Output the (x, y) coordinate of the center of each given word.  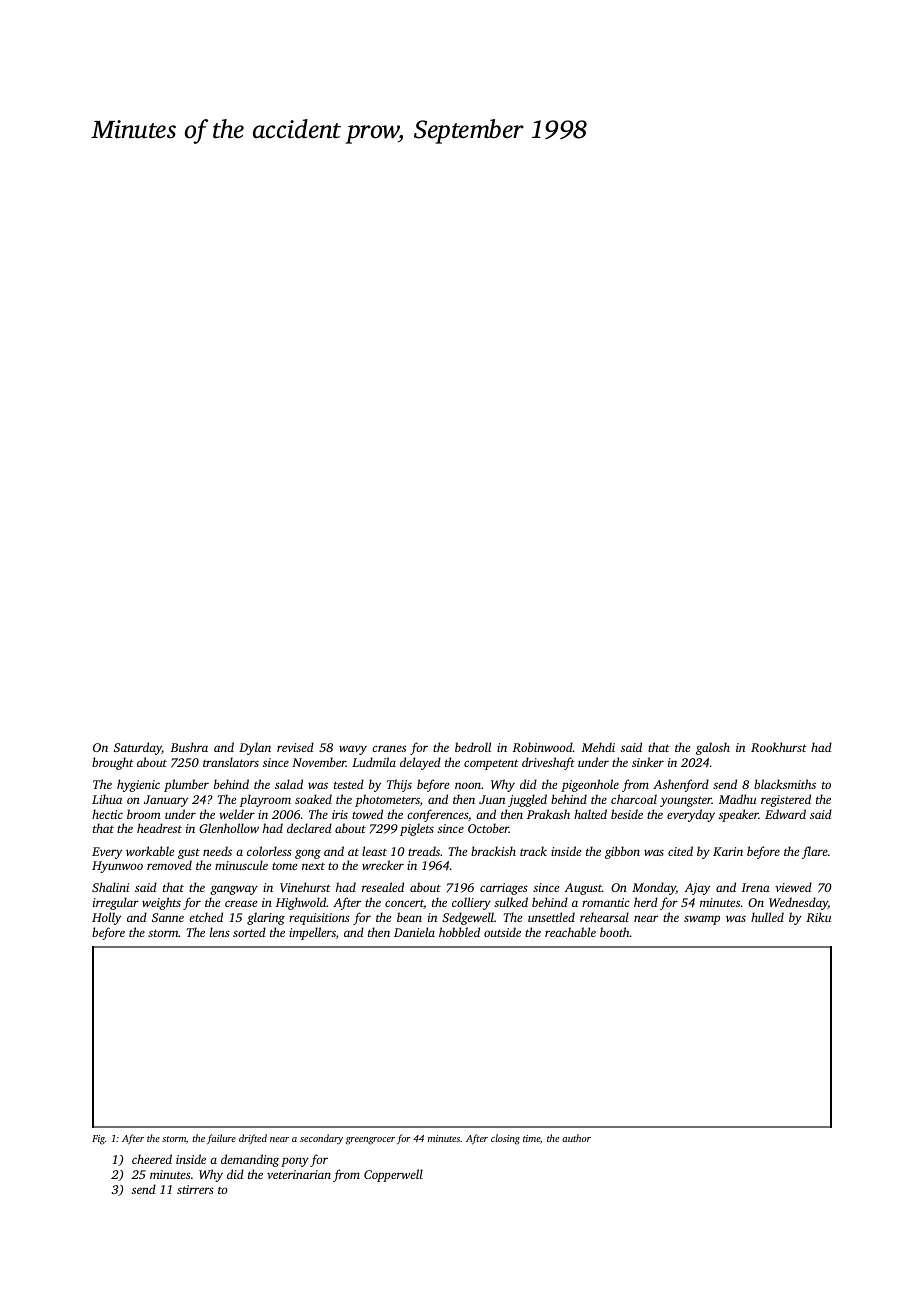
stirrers (195, 1189)
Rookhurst (779, 747)
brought (113, 763)
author (576, 1138)
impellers (312, 933)
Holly (106, 918)
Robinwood (543, 747)
